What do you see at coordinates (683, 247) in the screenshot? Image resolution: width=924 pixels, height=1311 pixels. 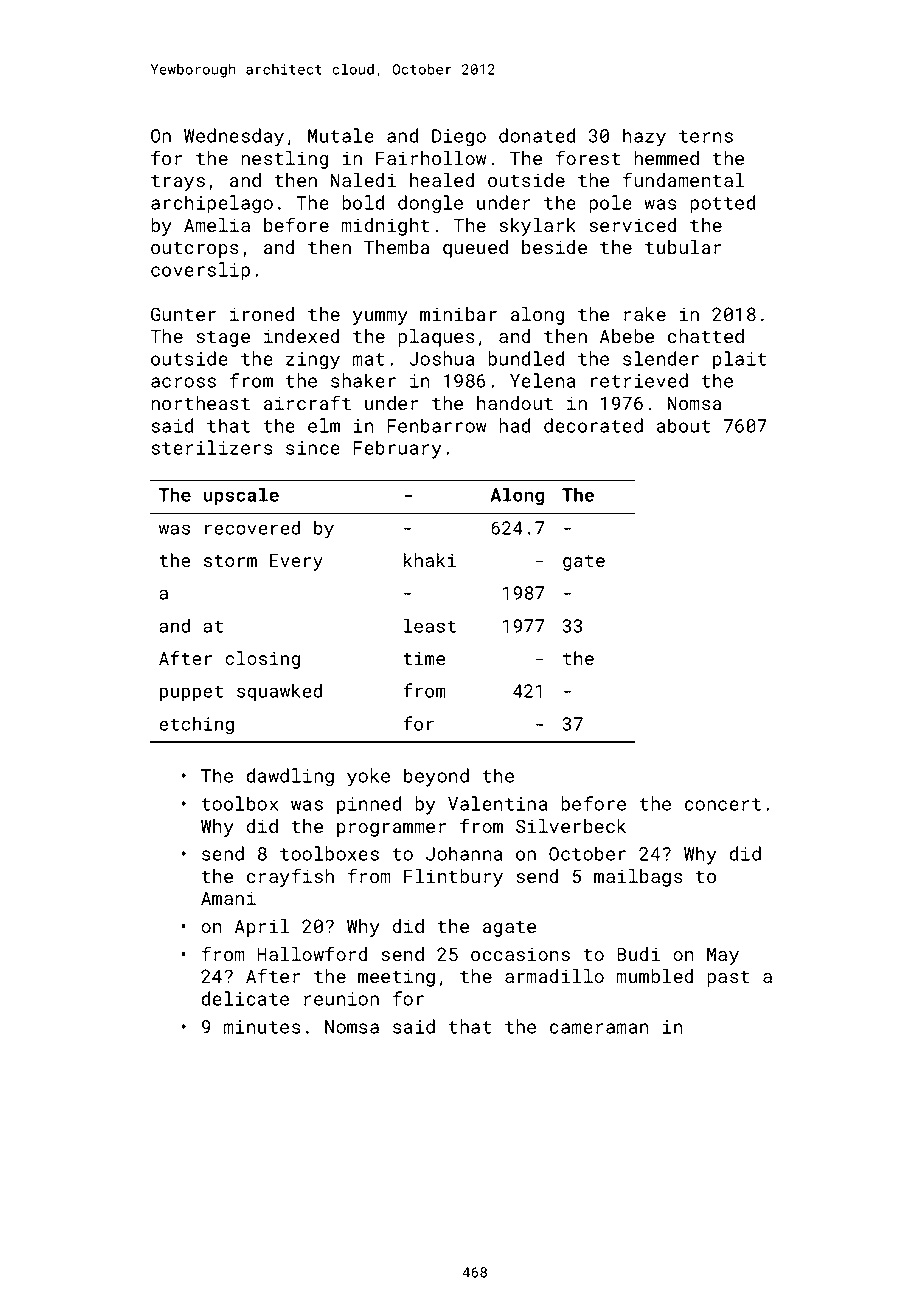 I see `tubular` at bounding box center [683, 247].
